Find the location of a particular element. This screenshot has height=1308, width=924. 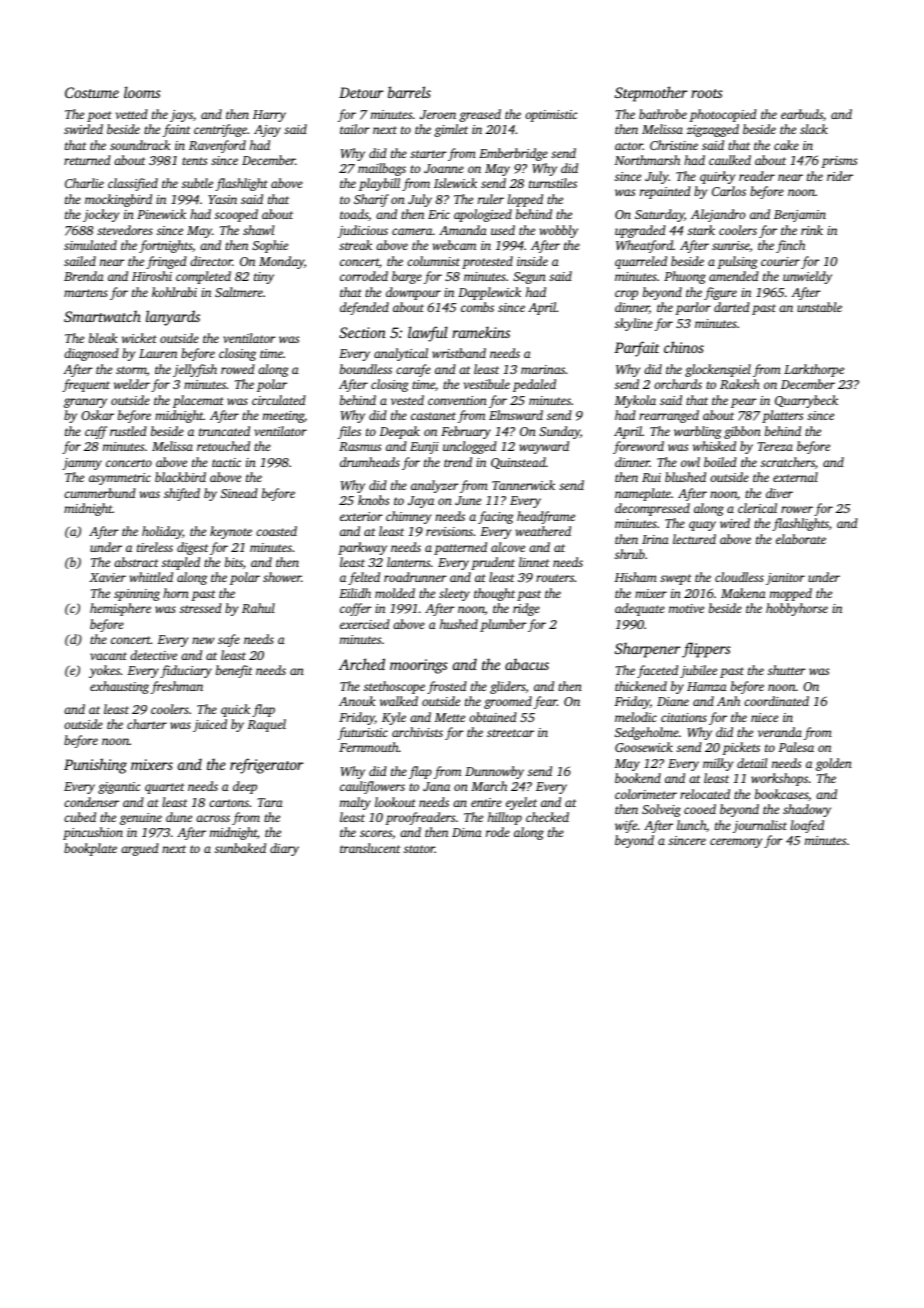

loafed is located at coordinates (807, 826).
